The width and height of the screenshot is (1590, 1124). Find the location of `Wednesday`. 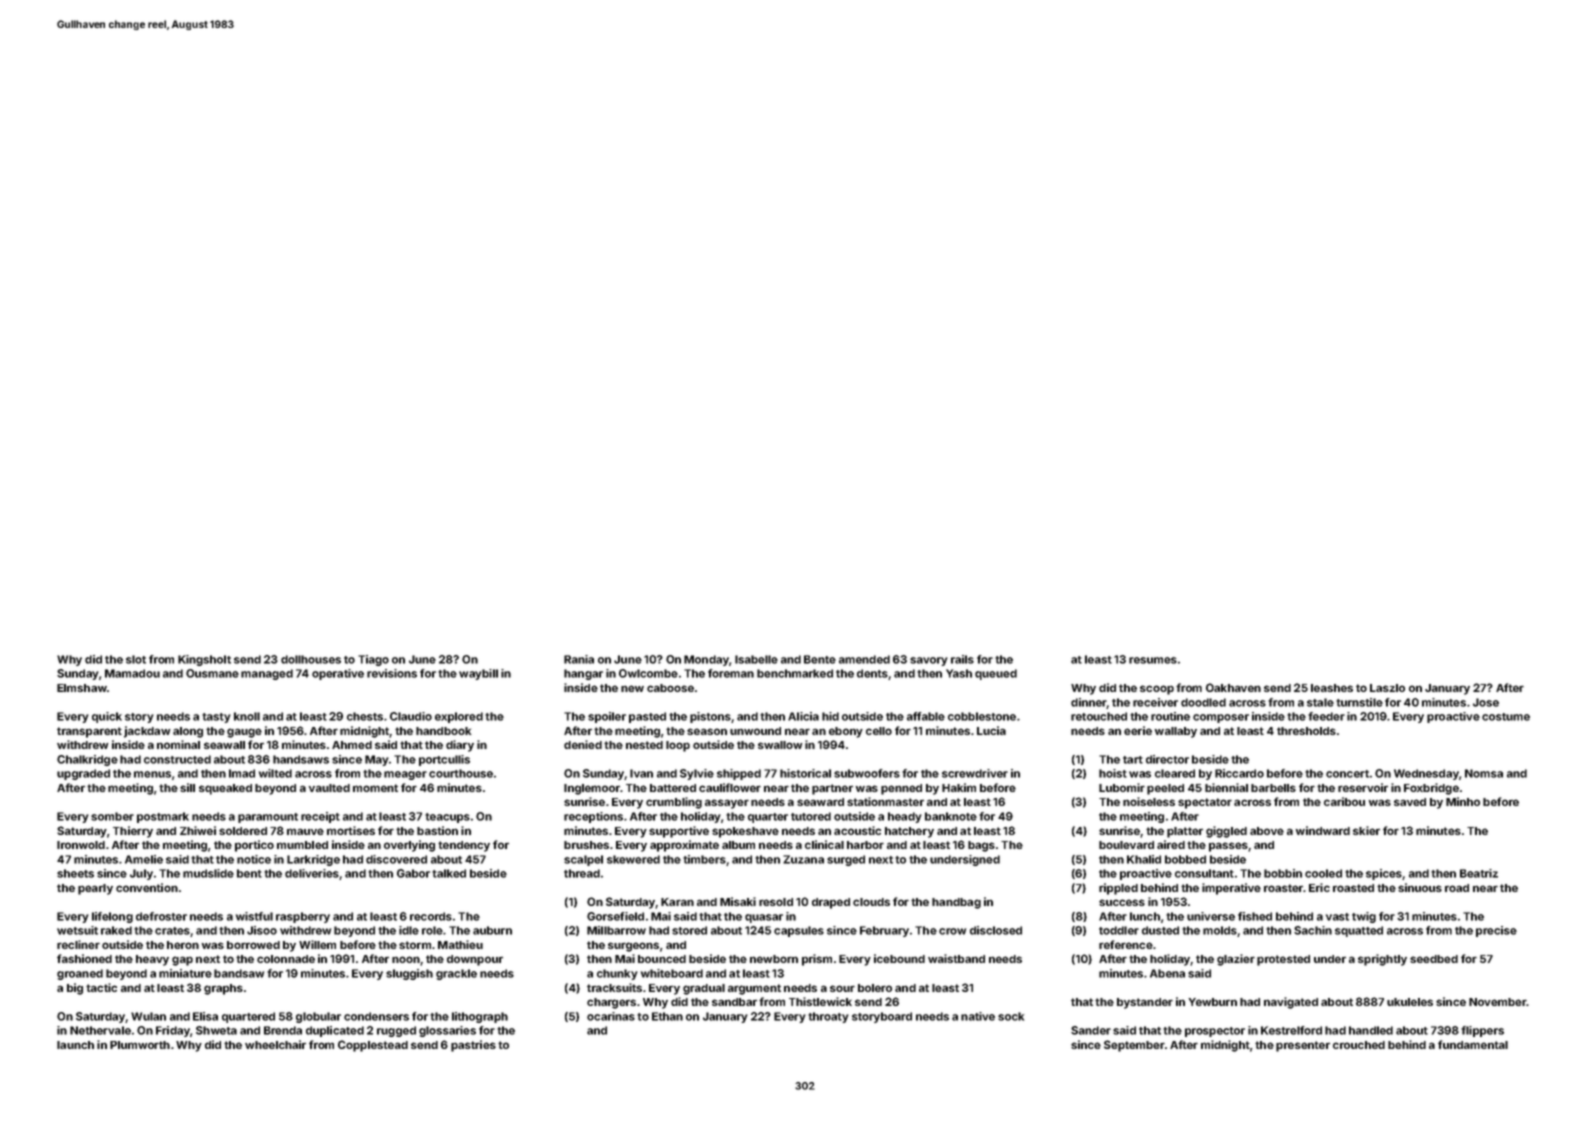

Wednesday is located at coordinates (1426, 774).
